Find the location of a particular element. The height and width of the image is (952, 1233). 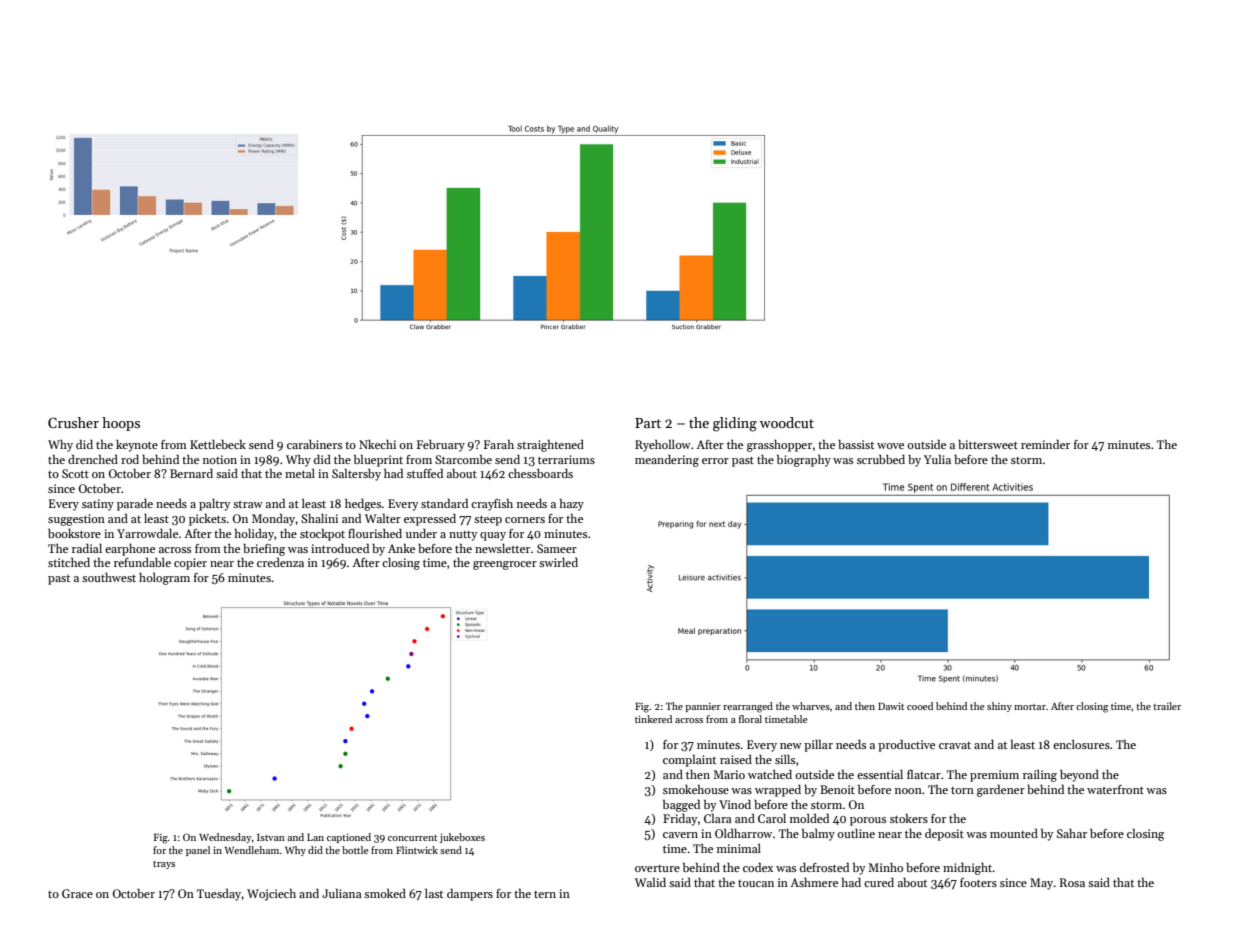

hologram is located at coordinates (164, 578).
